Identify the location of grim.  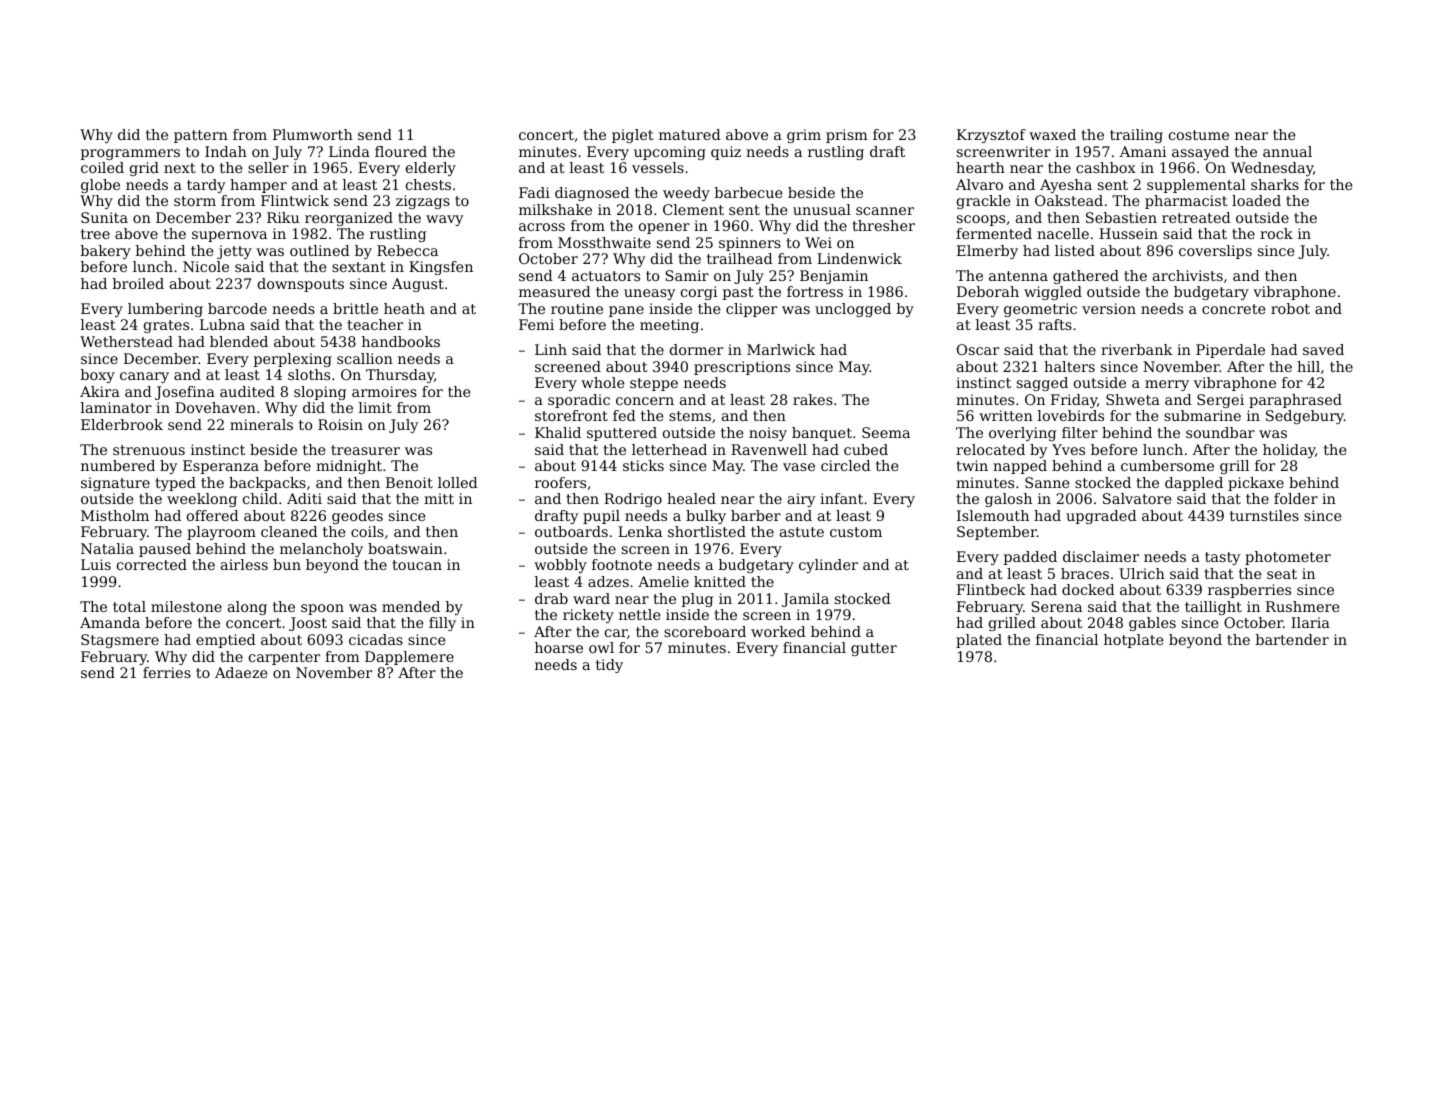
(804, 136).
